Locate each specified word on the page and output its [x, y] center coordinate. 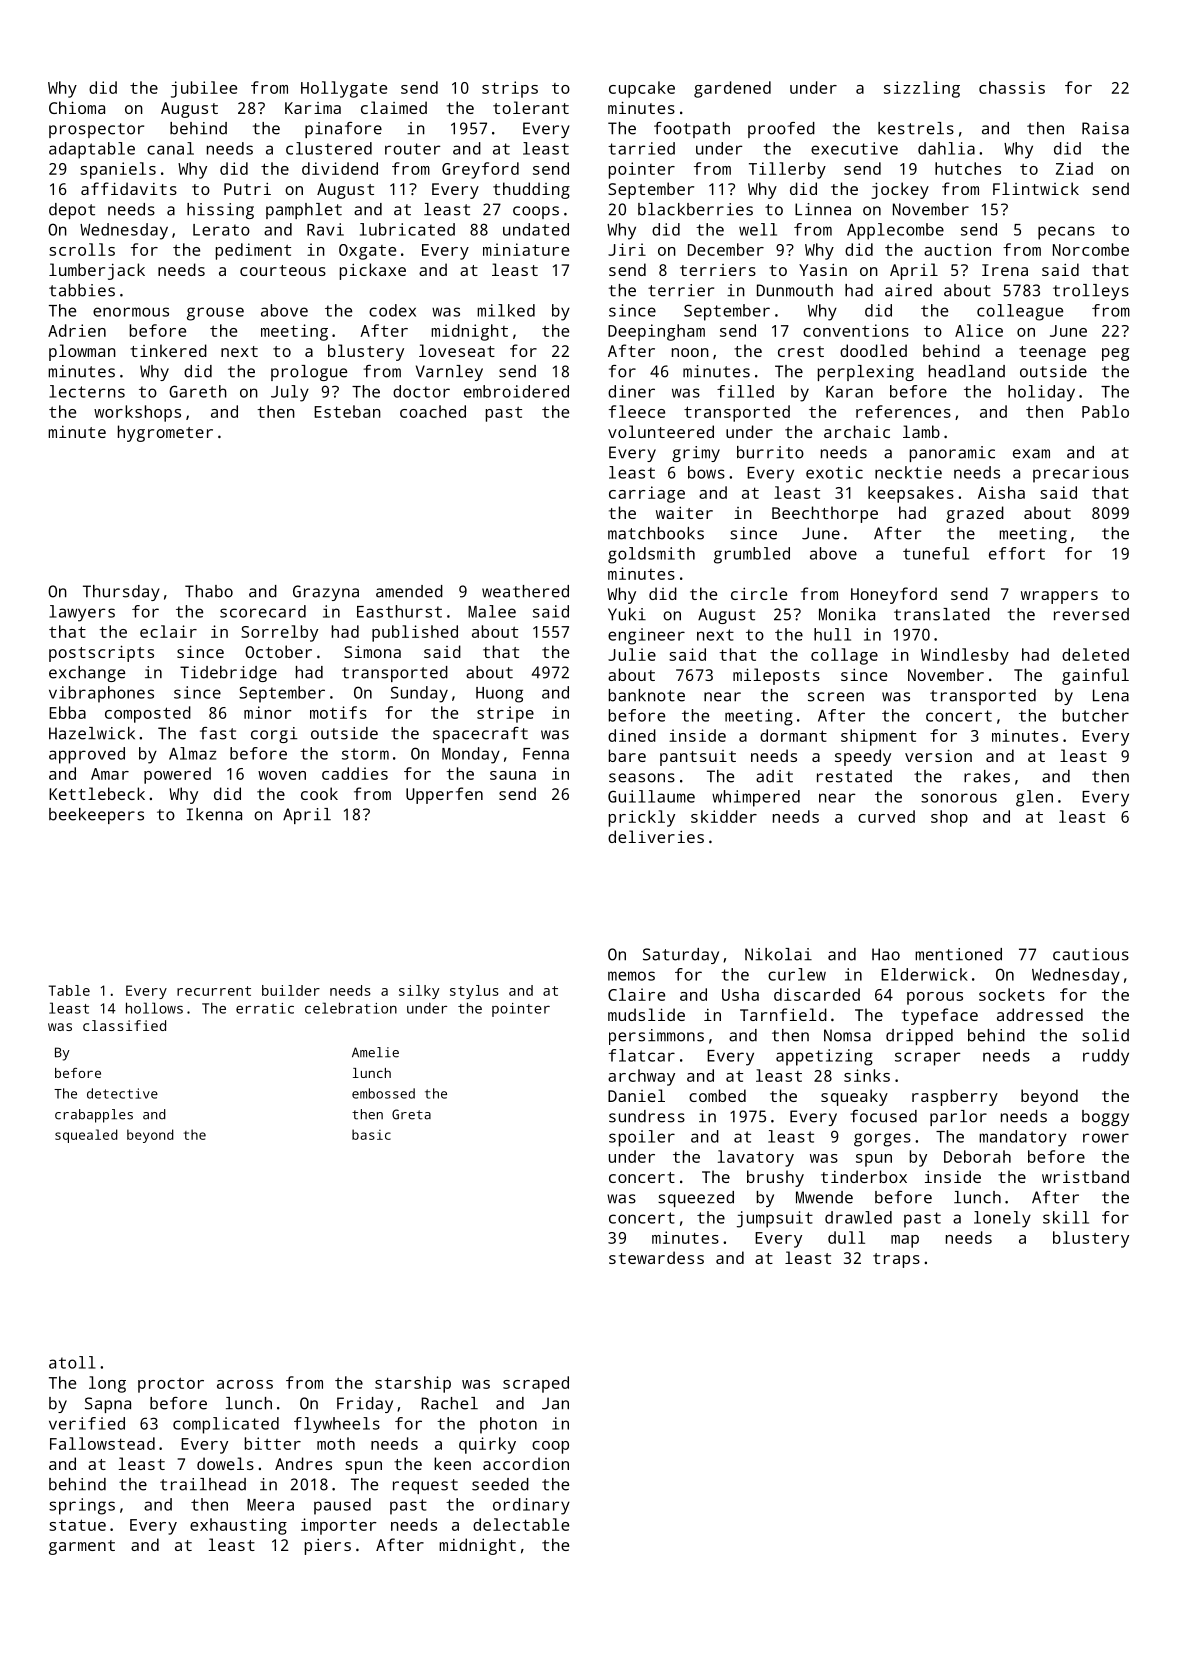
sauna [513, 775]
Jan [555, 1403]
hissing [220, 211]
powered [177, 775]
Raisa [1105, 128]
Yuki [627, 614]
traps [896, 1260]
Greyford [480, 170]
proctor [171, 1385]
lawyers [82, 613]
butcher [1096, 715]
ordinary [531, 1506]
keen [452, 1463]
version [938, 755]
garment [82, 1547]
